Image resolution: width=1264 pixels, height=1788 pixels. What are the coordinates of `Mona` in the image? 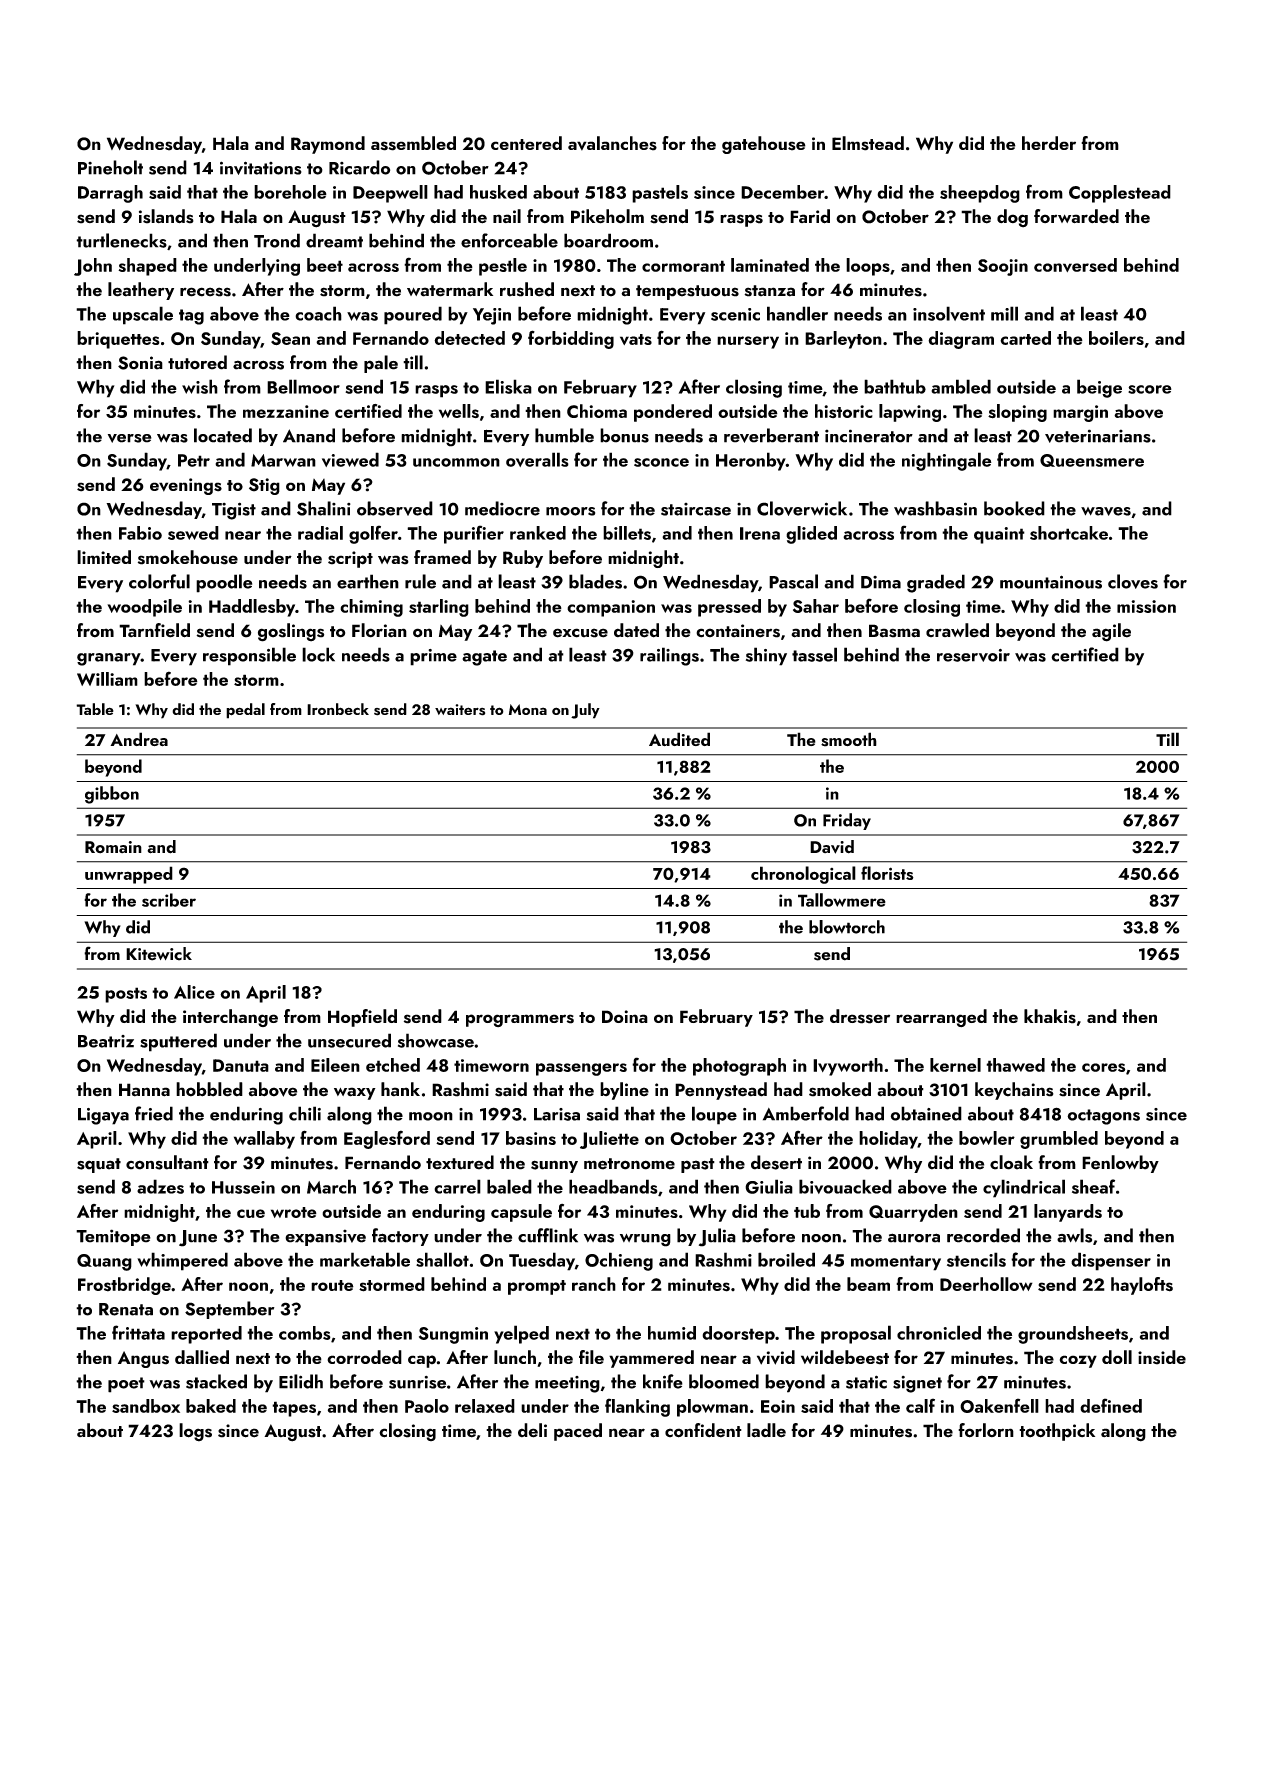 It's located at (528, 709).
